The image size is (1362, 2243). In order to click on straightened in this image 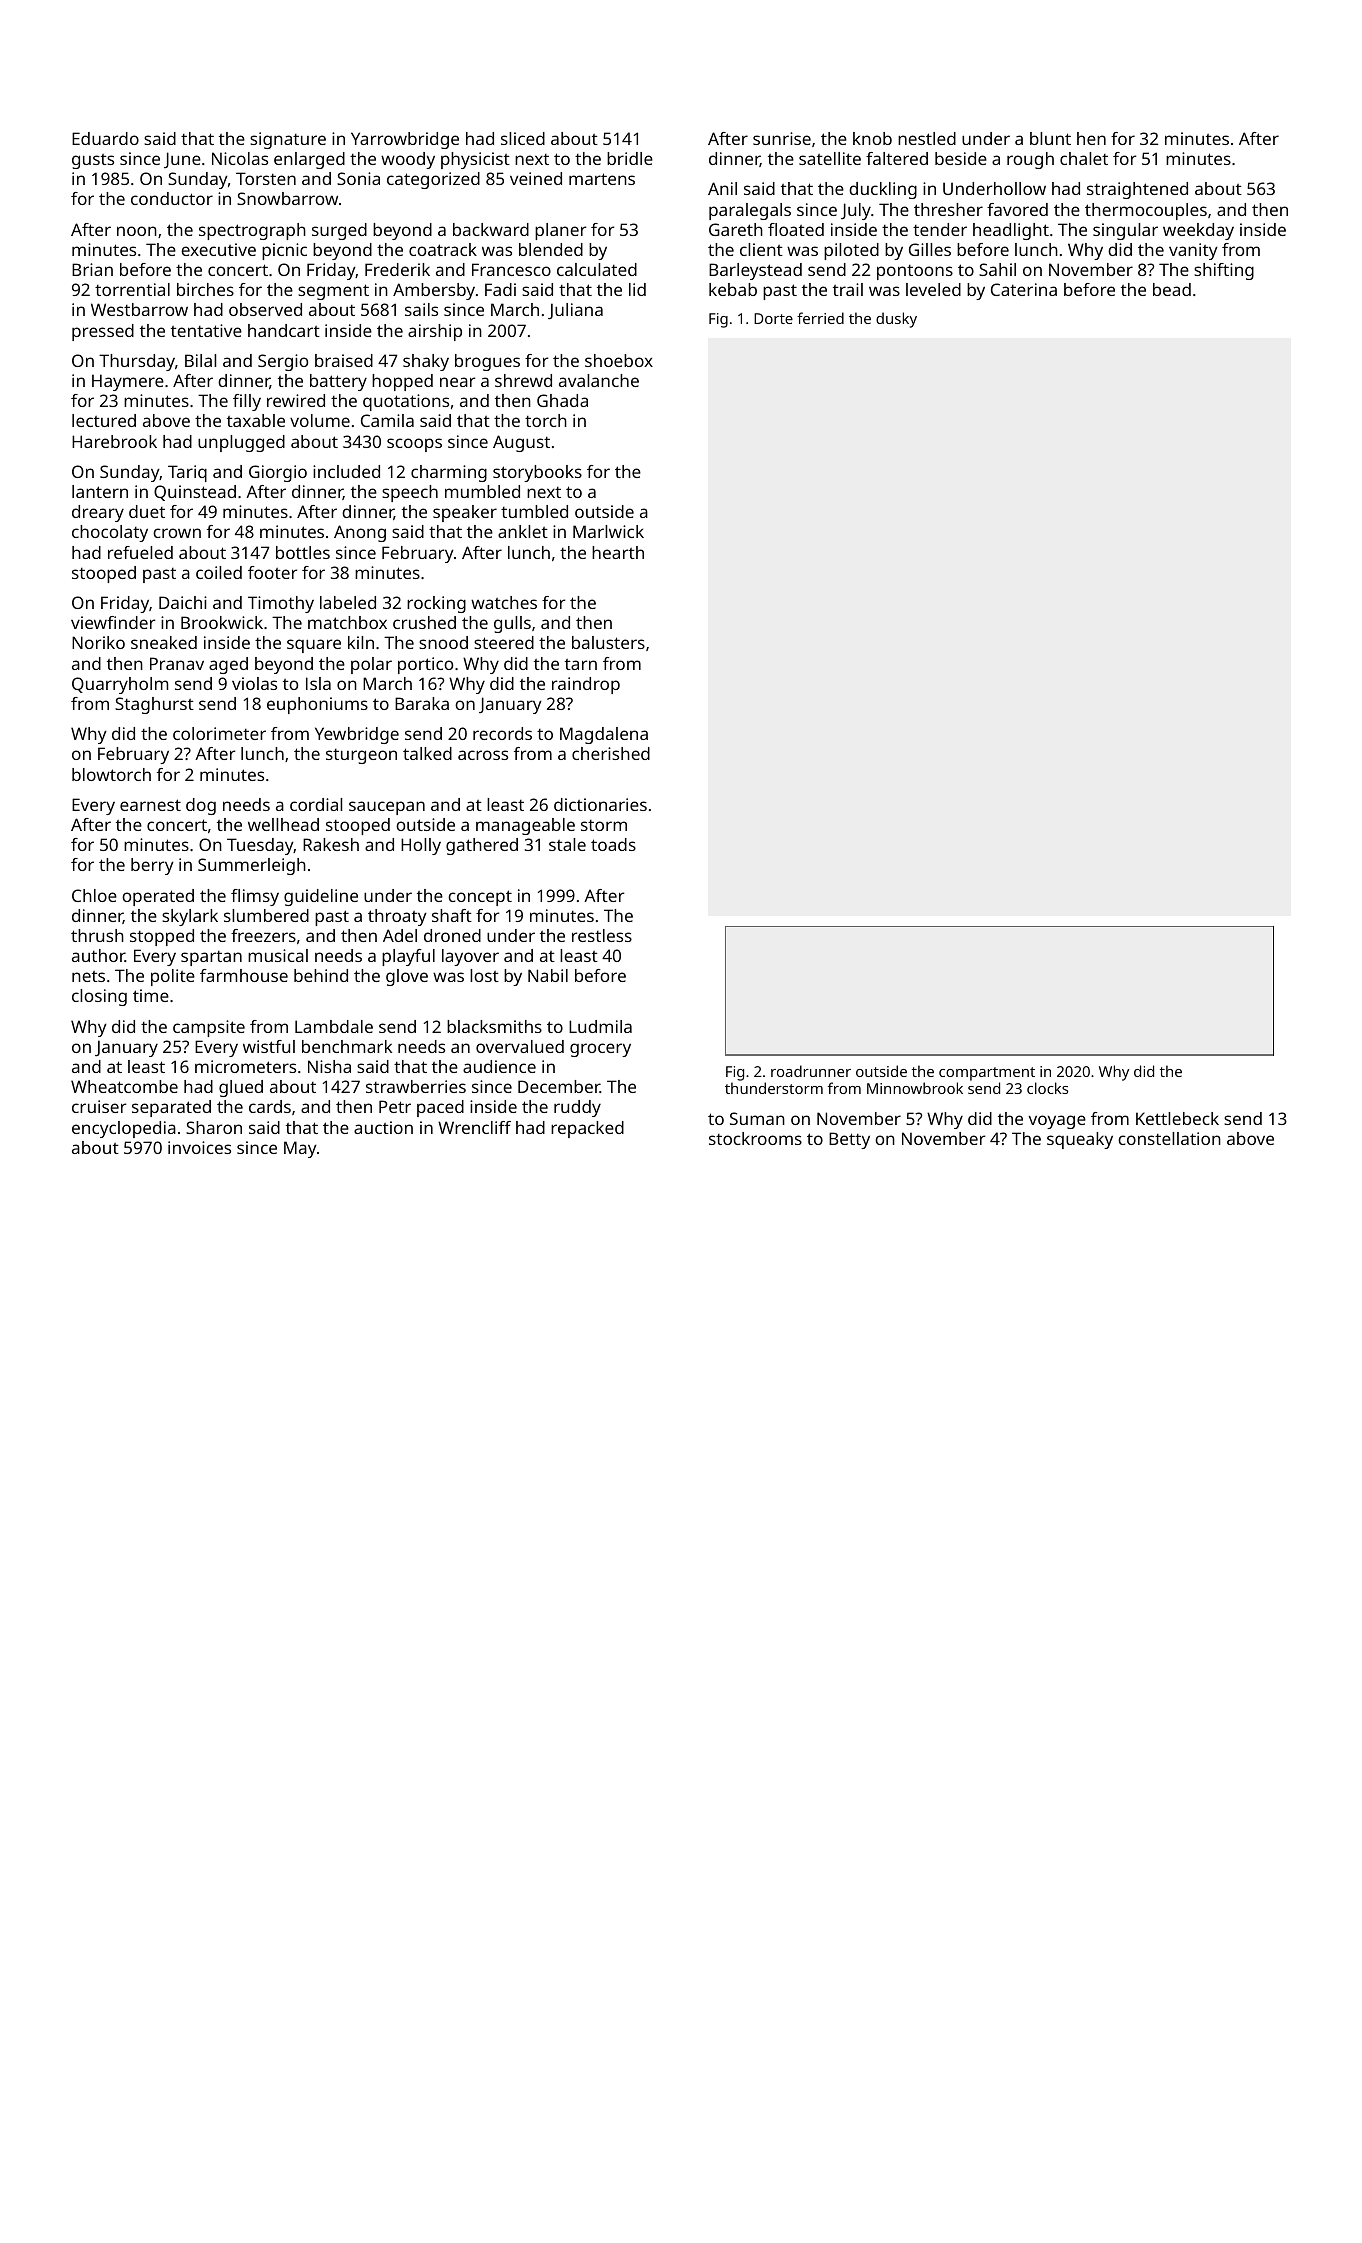, I will do `click(1137, 190)`.
